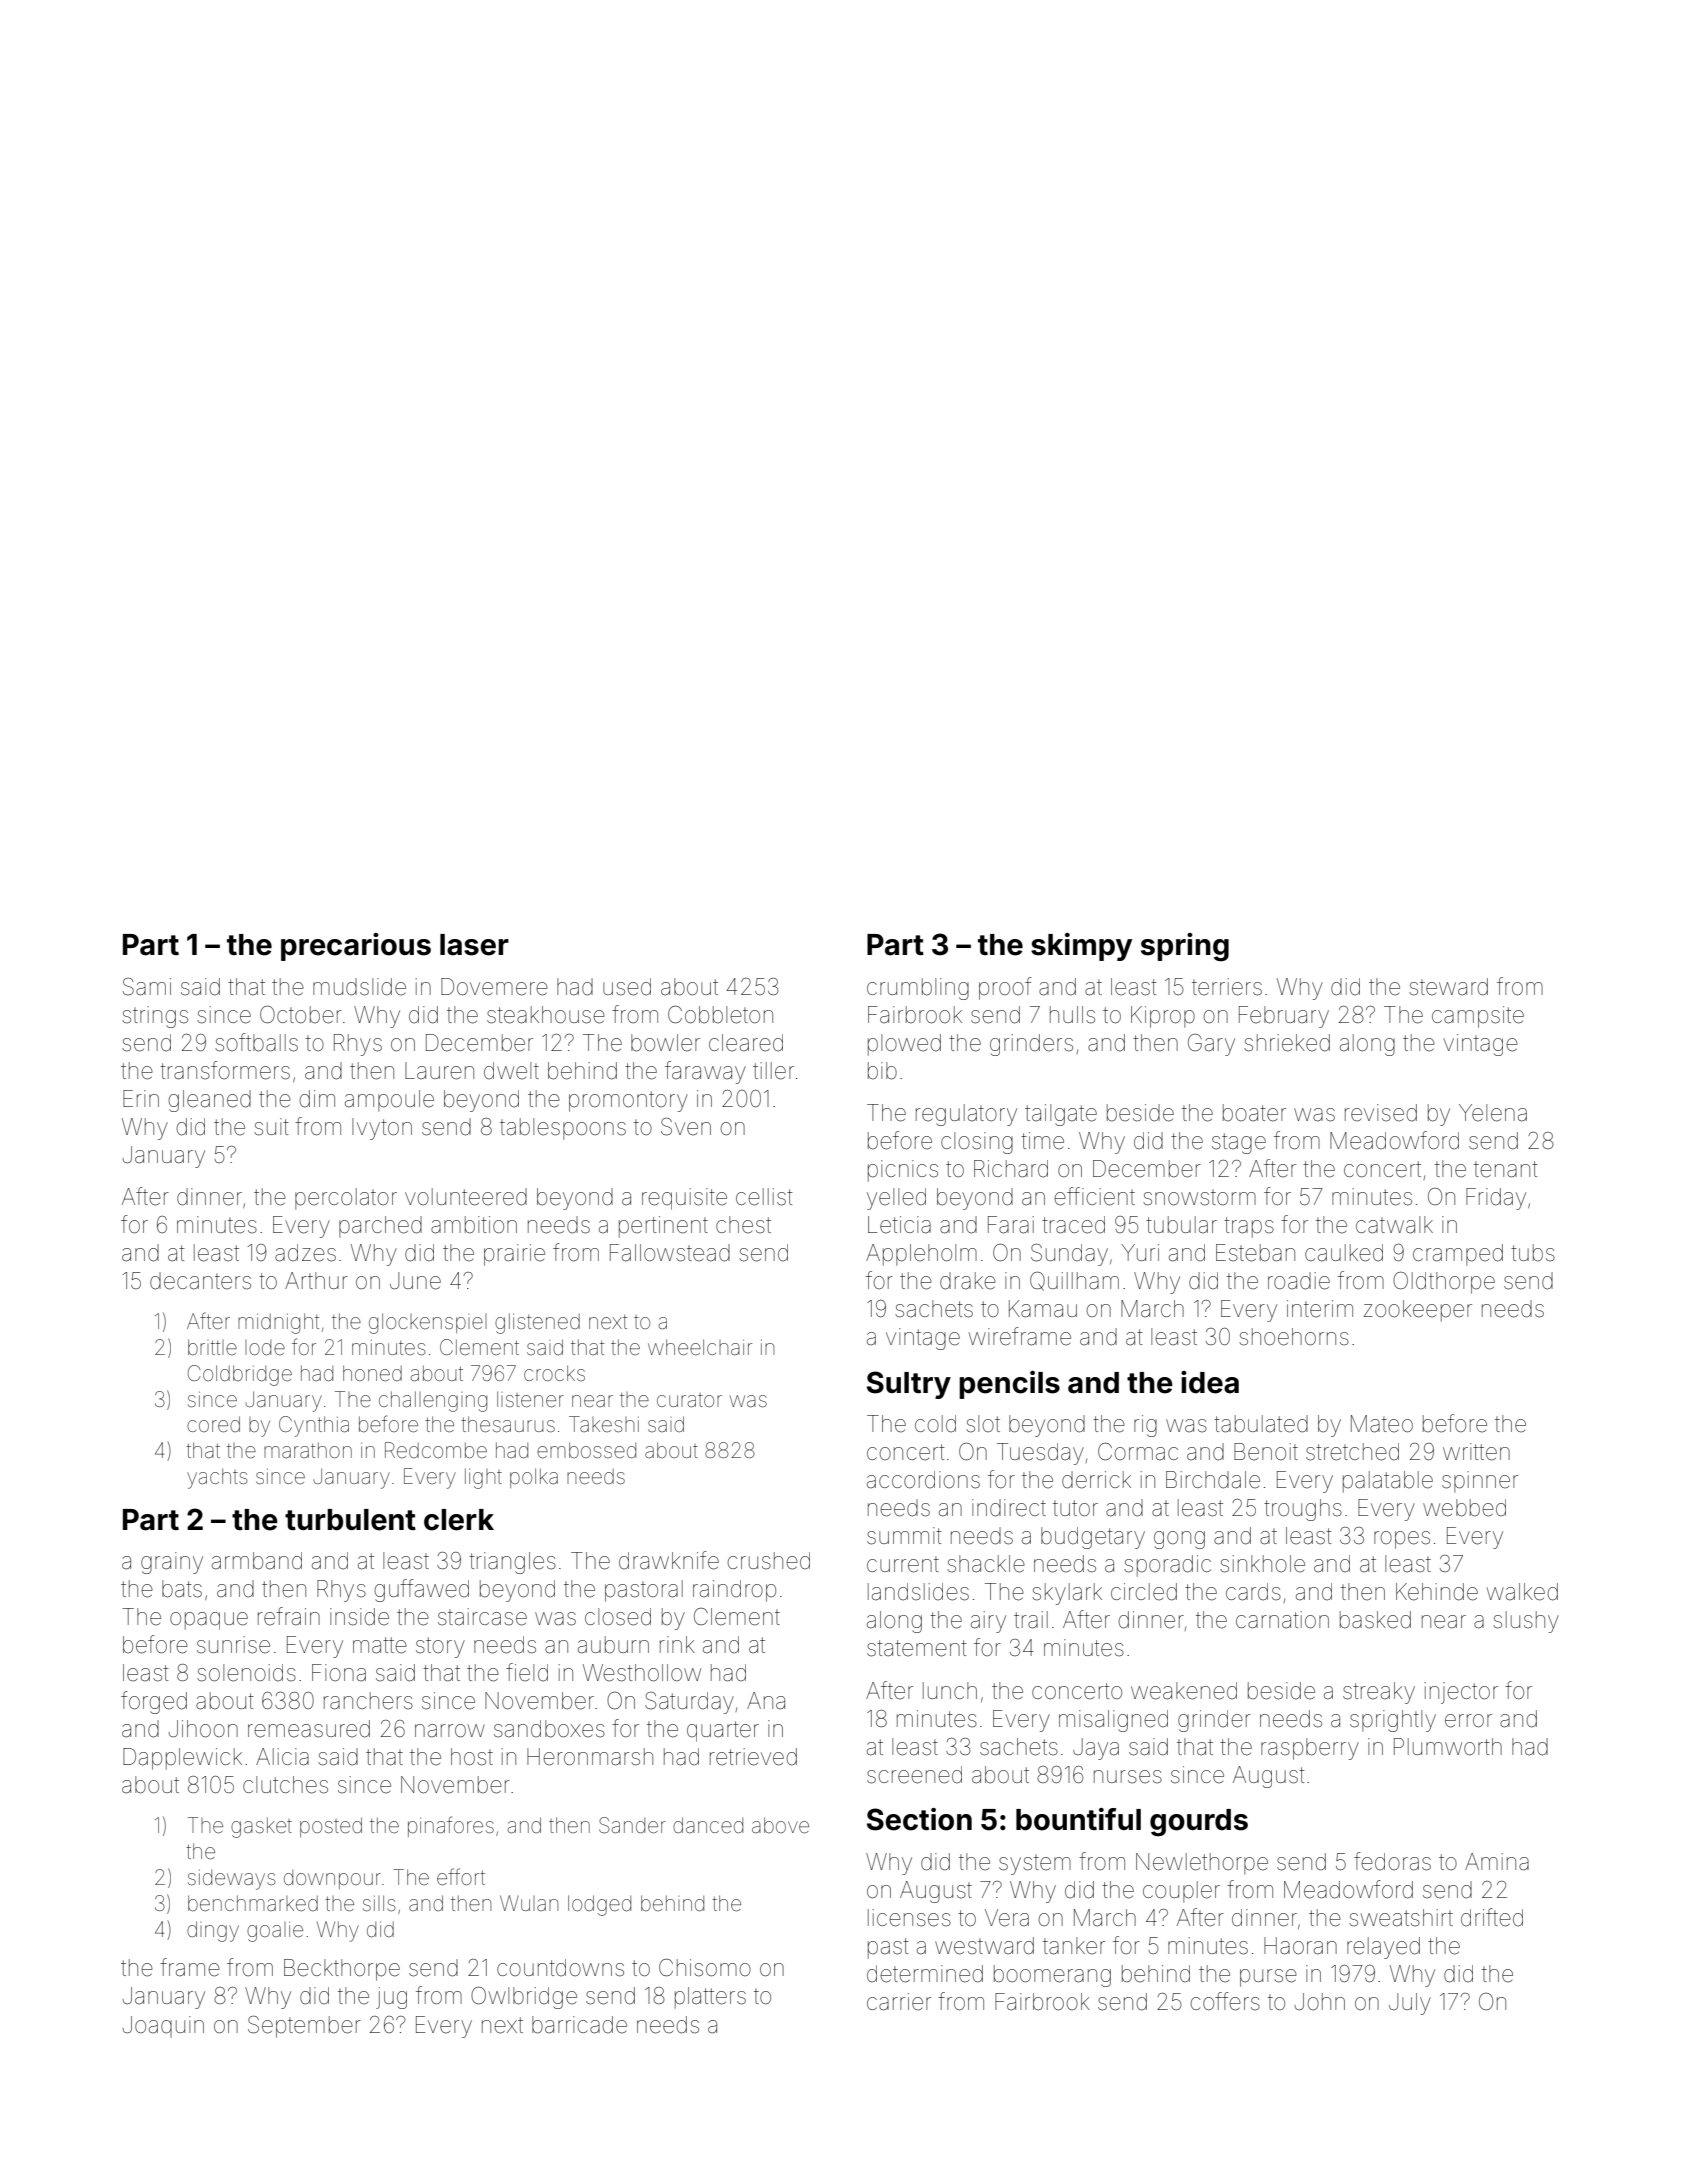  Describe the element at coordinates (356, 947) in the document. I see `precarious` at that location.
